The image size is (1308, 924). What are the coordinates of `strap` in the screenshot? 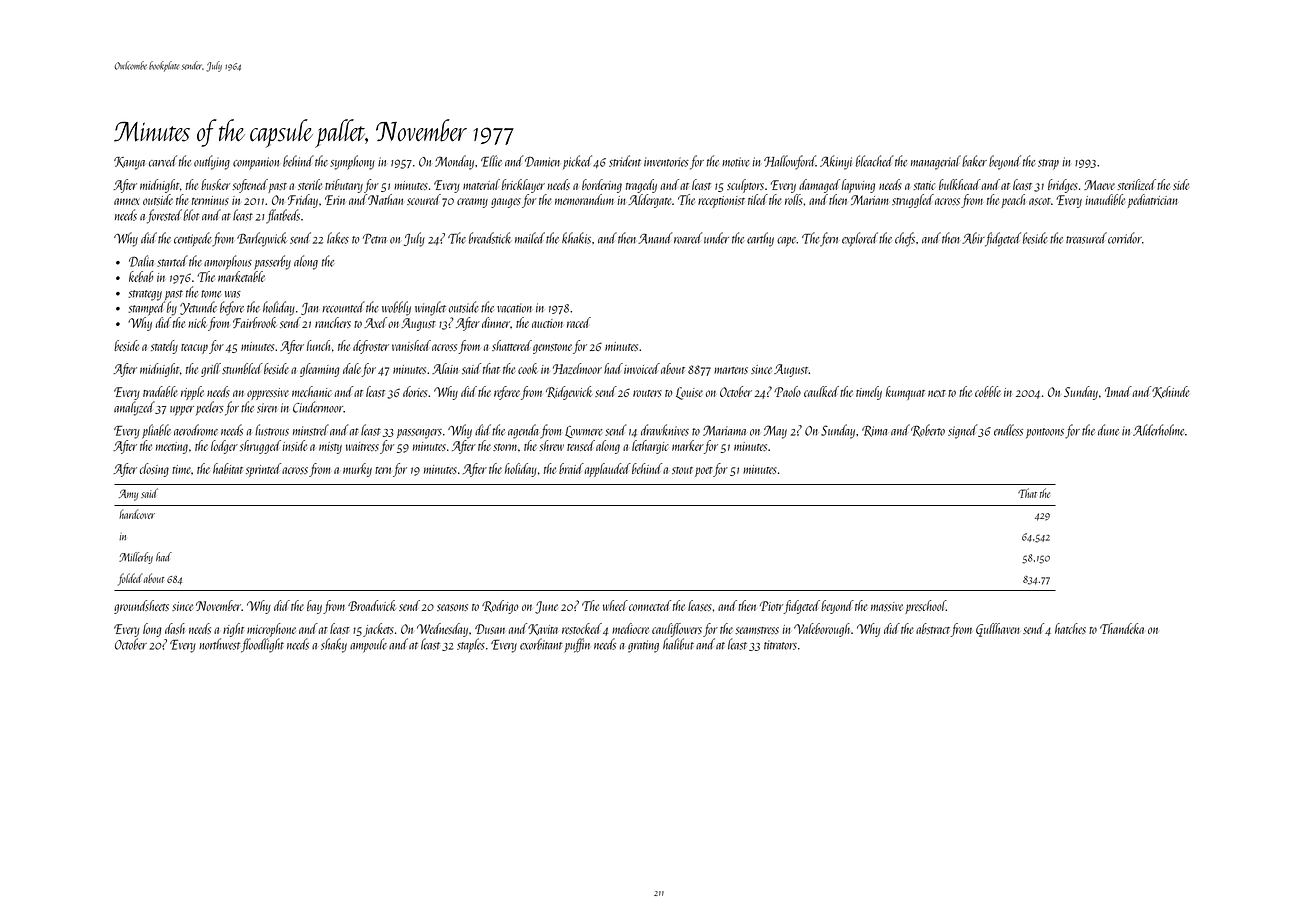 It's located at (1048, 164).
